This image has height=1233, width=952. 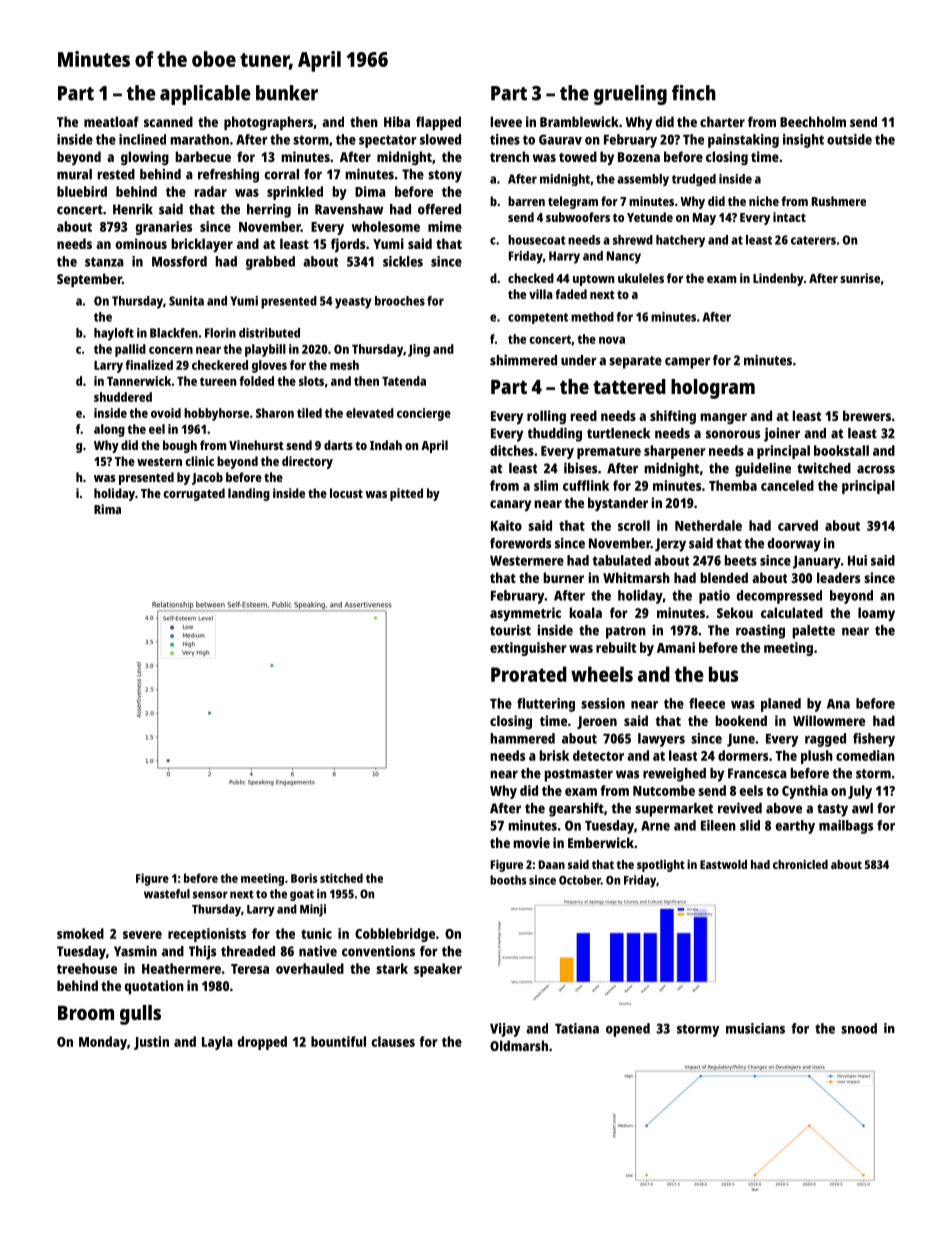 I want to click on bunker, so click(x=287, y=93).
